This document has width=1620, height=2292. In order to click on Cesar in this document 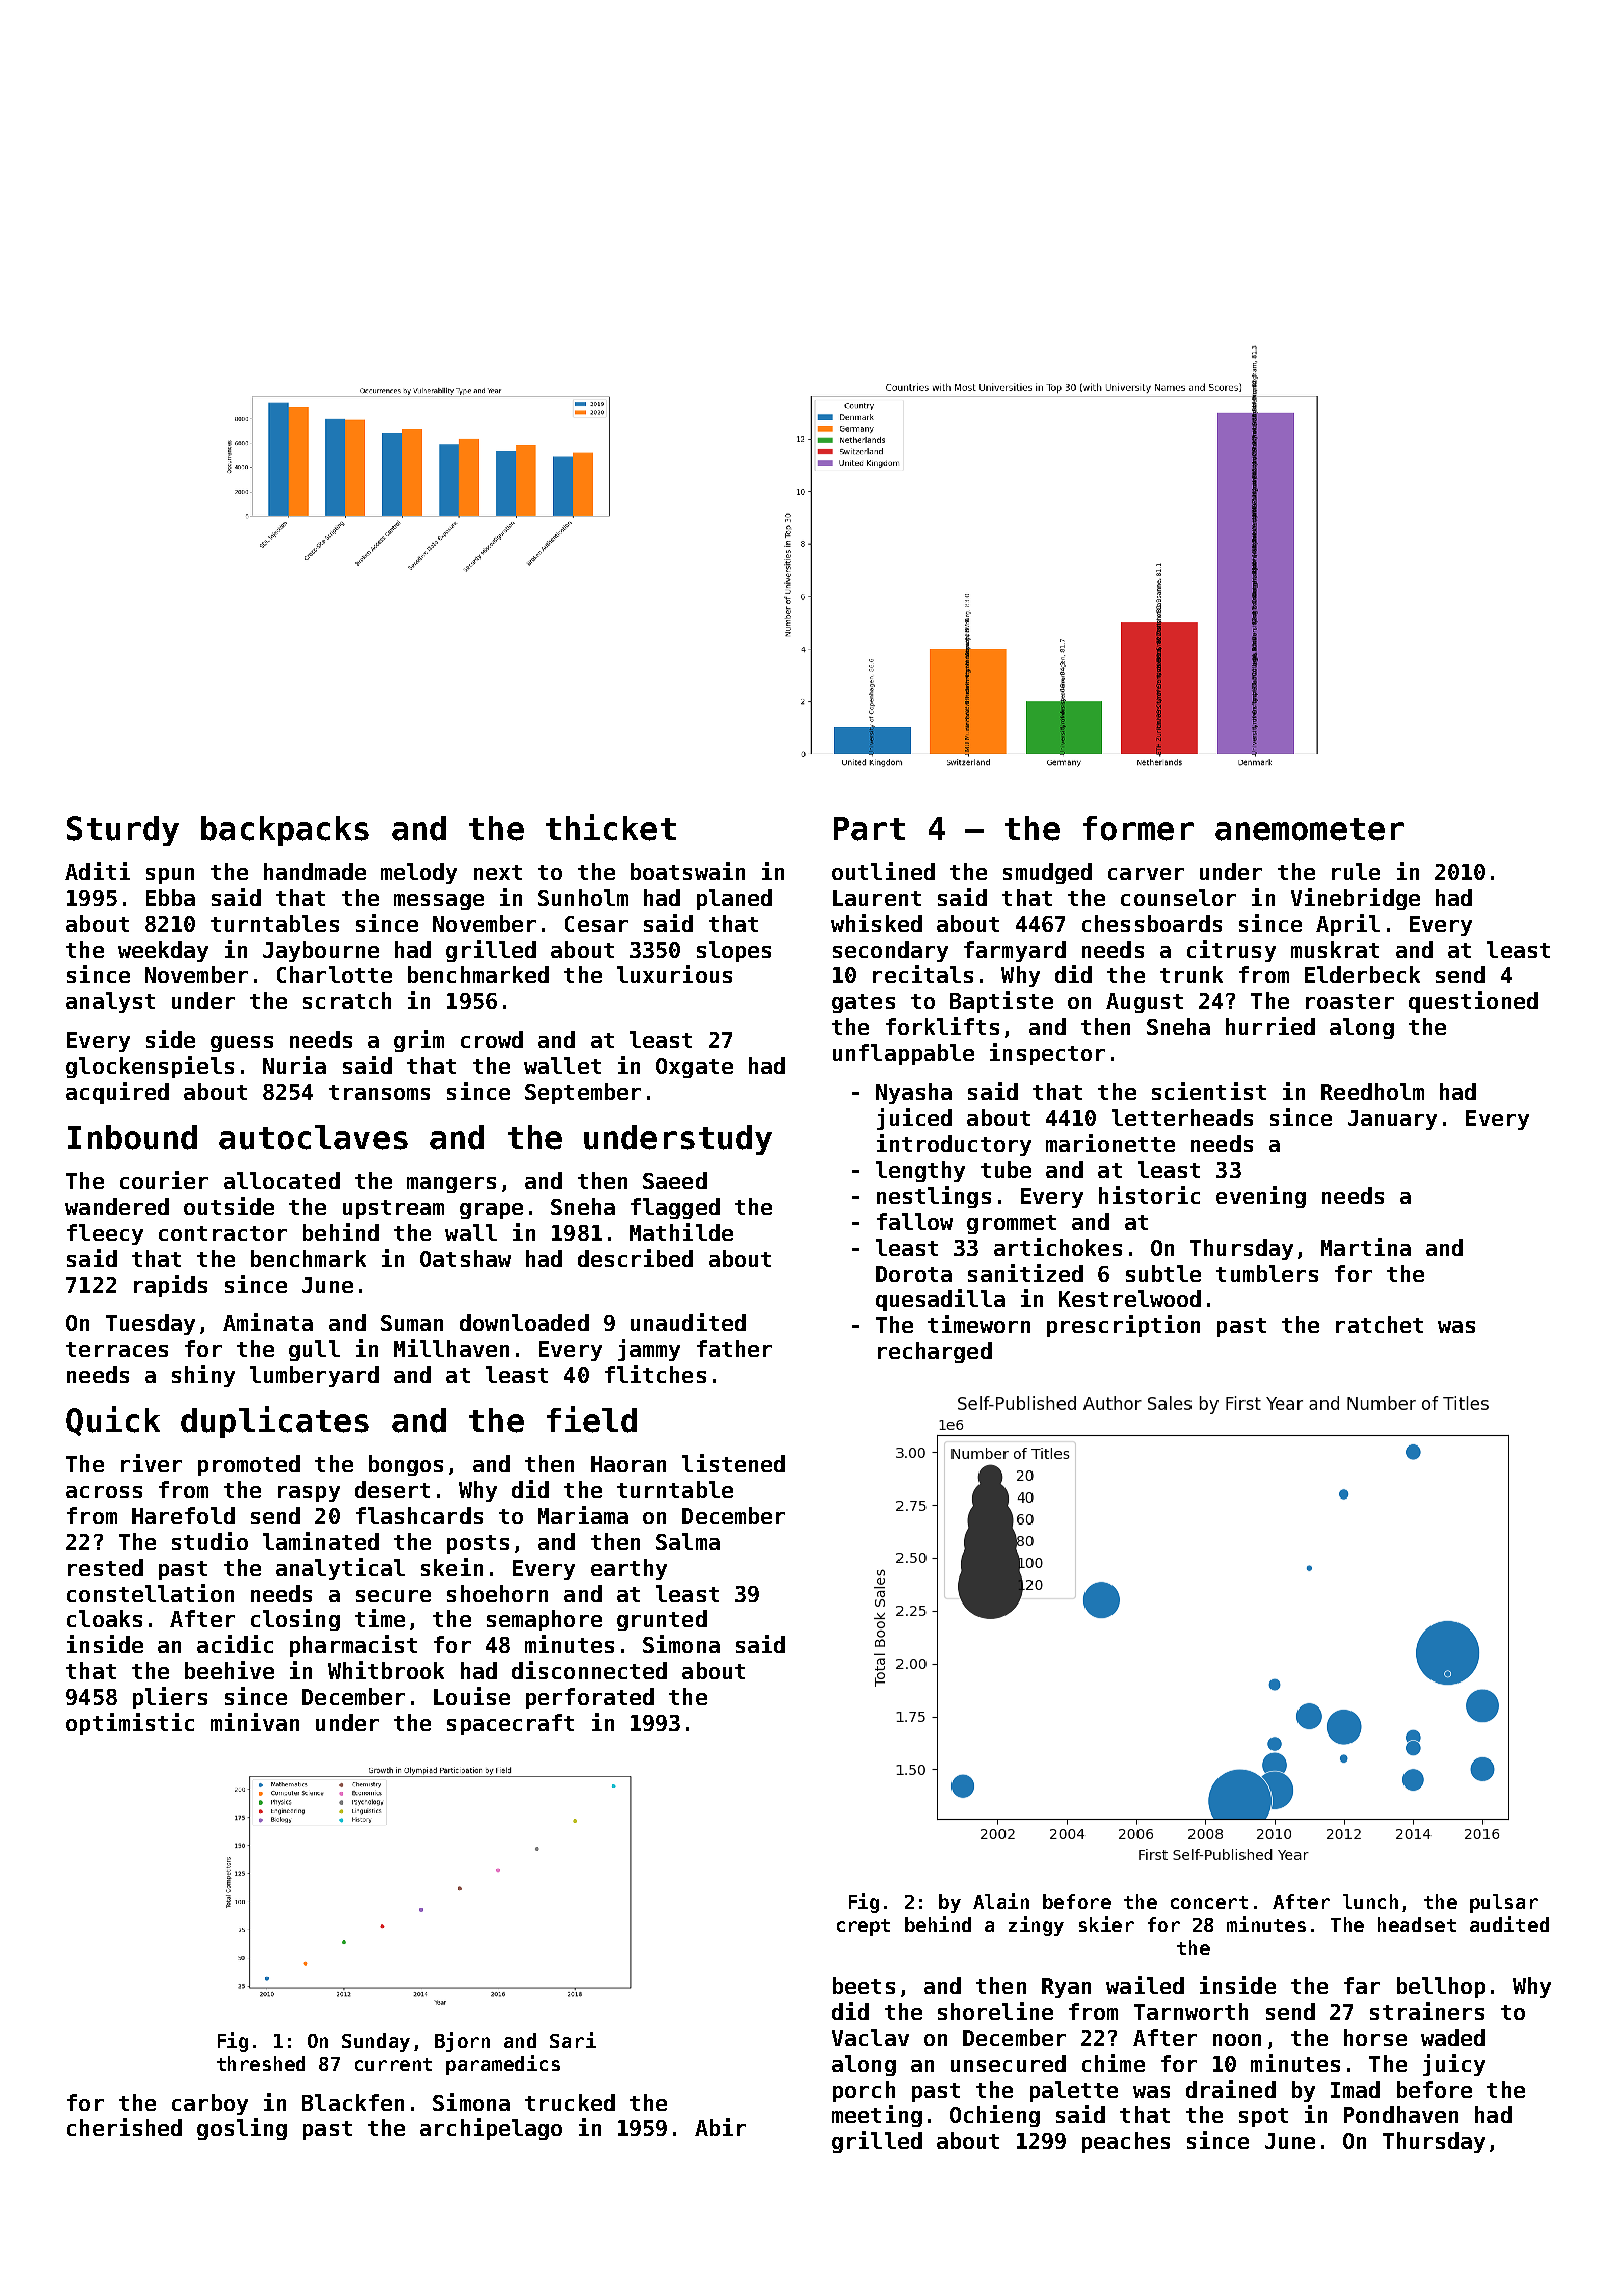, I will do `click(596, 924)`.
